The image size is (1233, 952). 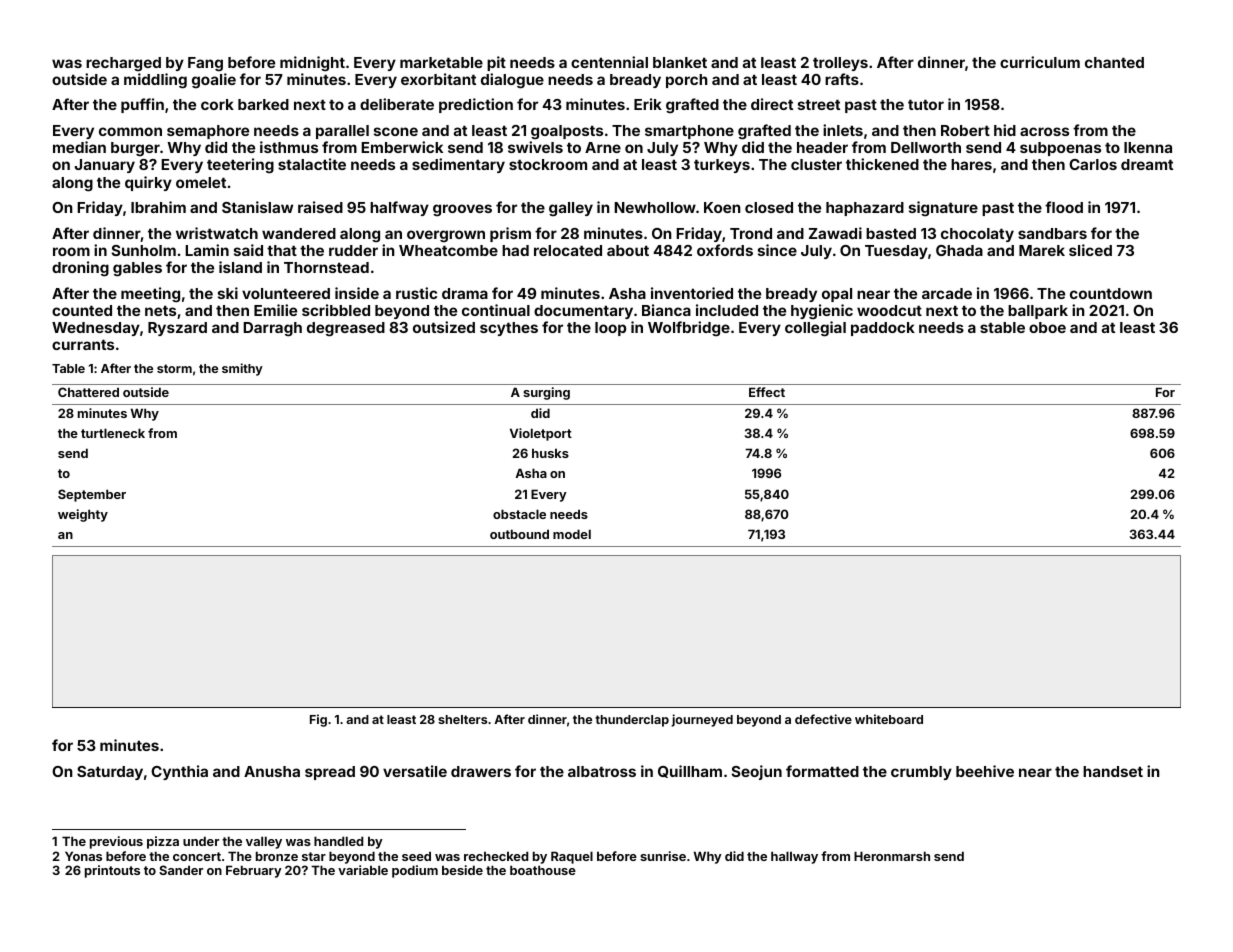 What do you see at coordinates (767, 392) in the screenshot?
I see `Effect` at bounding box center [767, 392].
